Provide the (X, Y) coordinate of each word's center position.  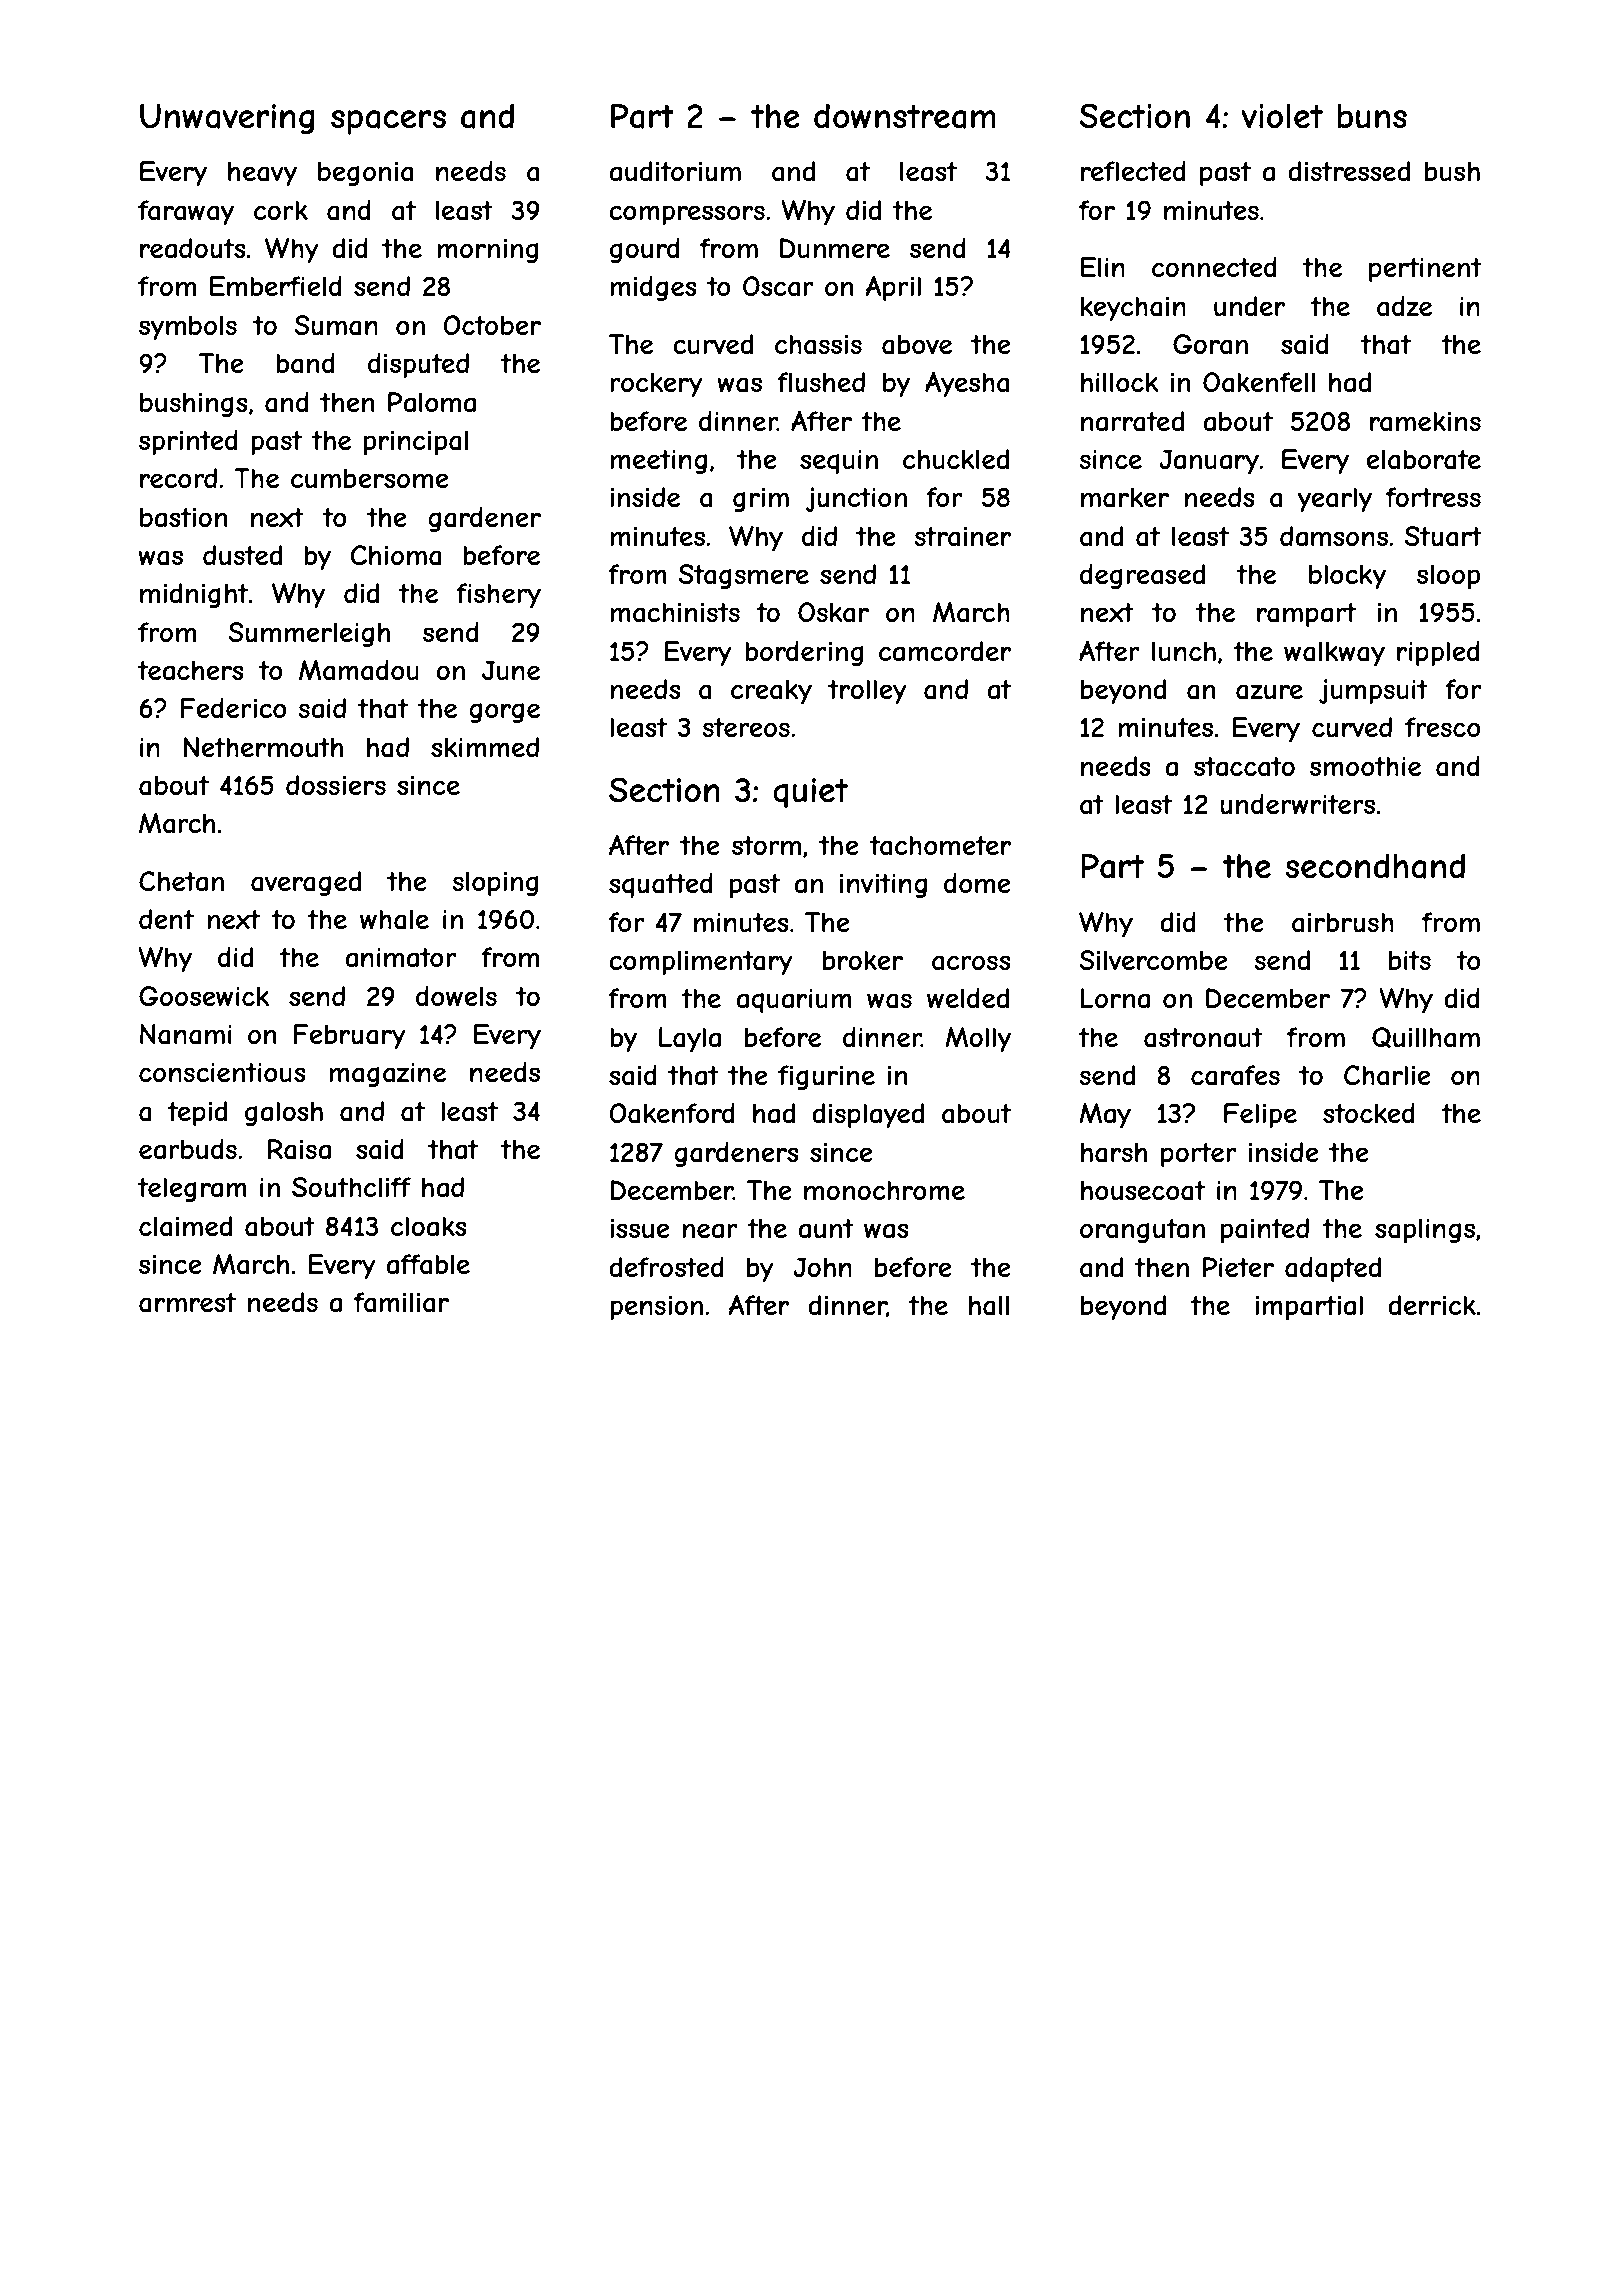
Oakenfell (1259, 382)
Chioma (395, 555)
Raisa (299, 1149)
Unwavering (227, 119)
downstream (905, 116)
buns (1372, 116)
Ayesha (967, 385)
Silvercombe (1153, 960)
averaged (306, 883)
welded (968, 998)
